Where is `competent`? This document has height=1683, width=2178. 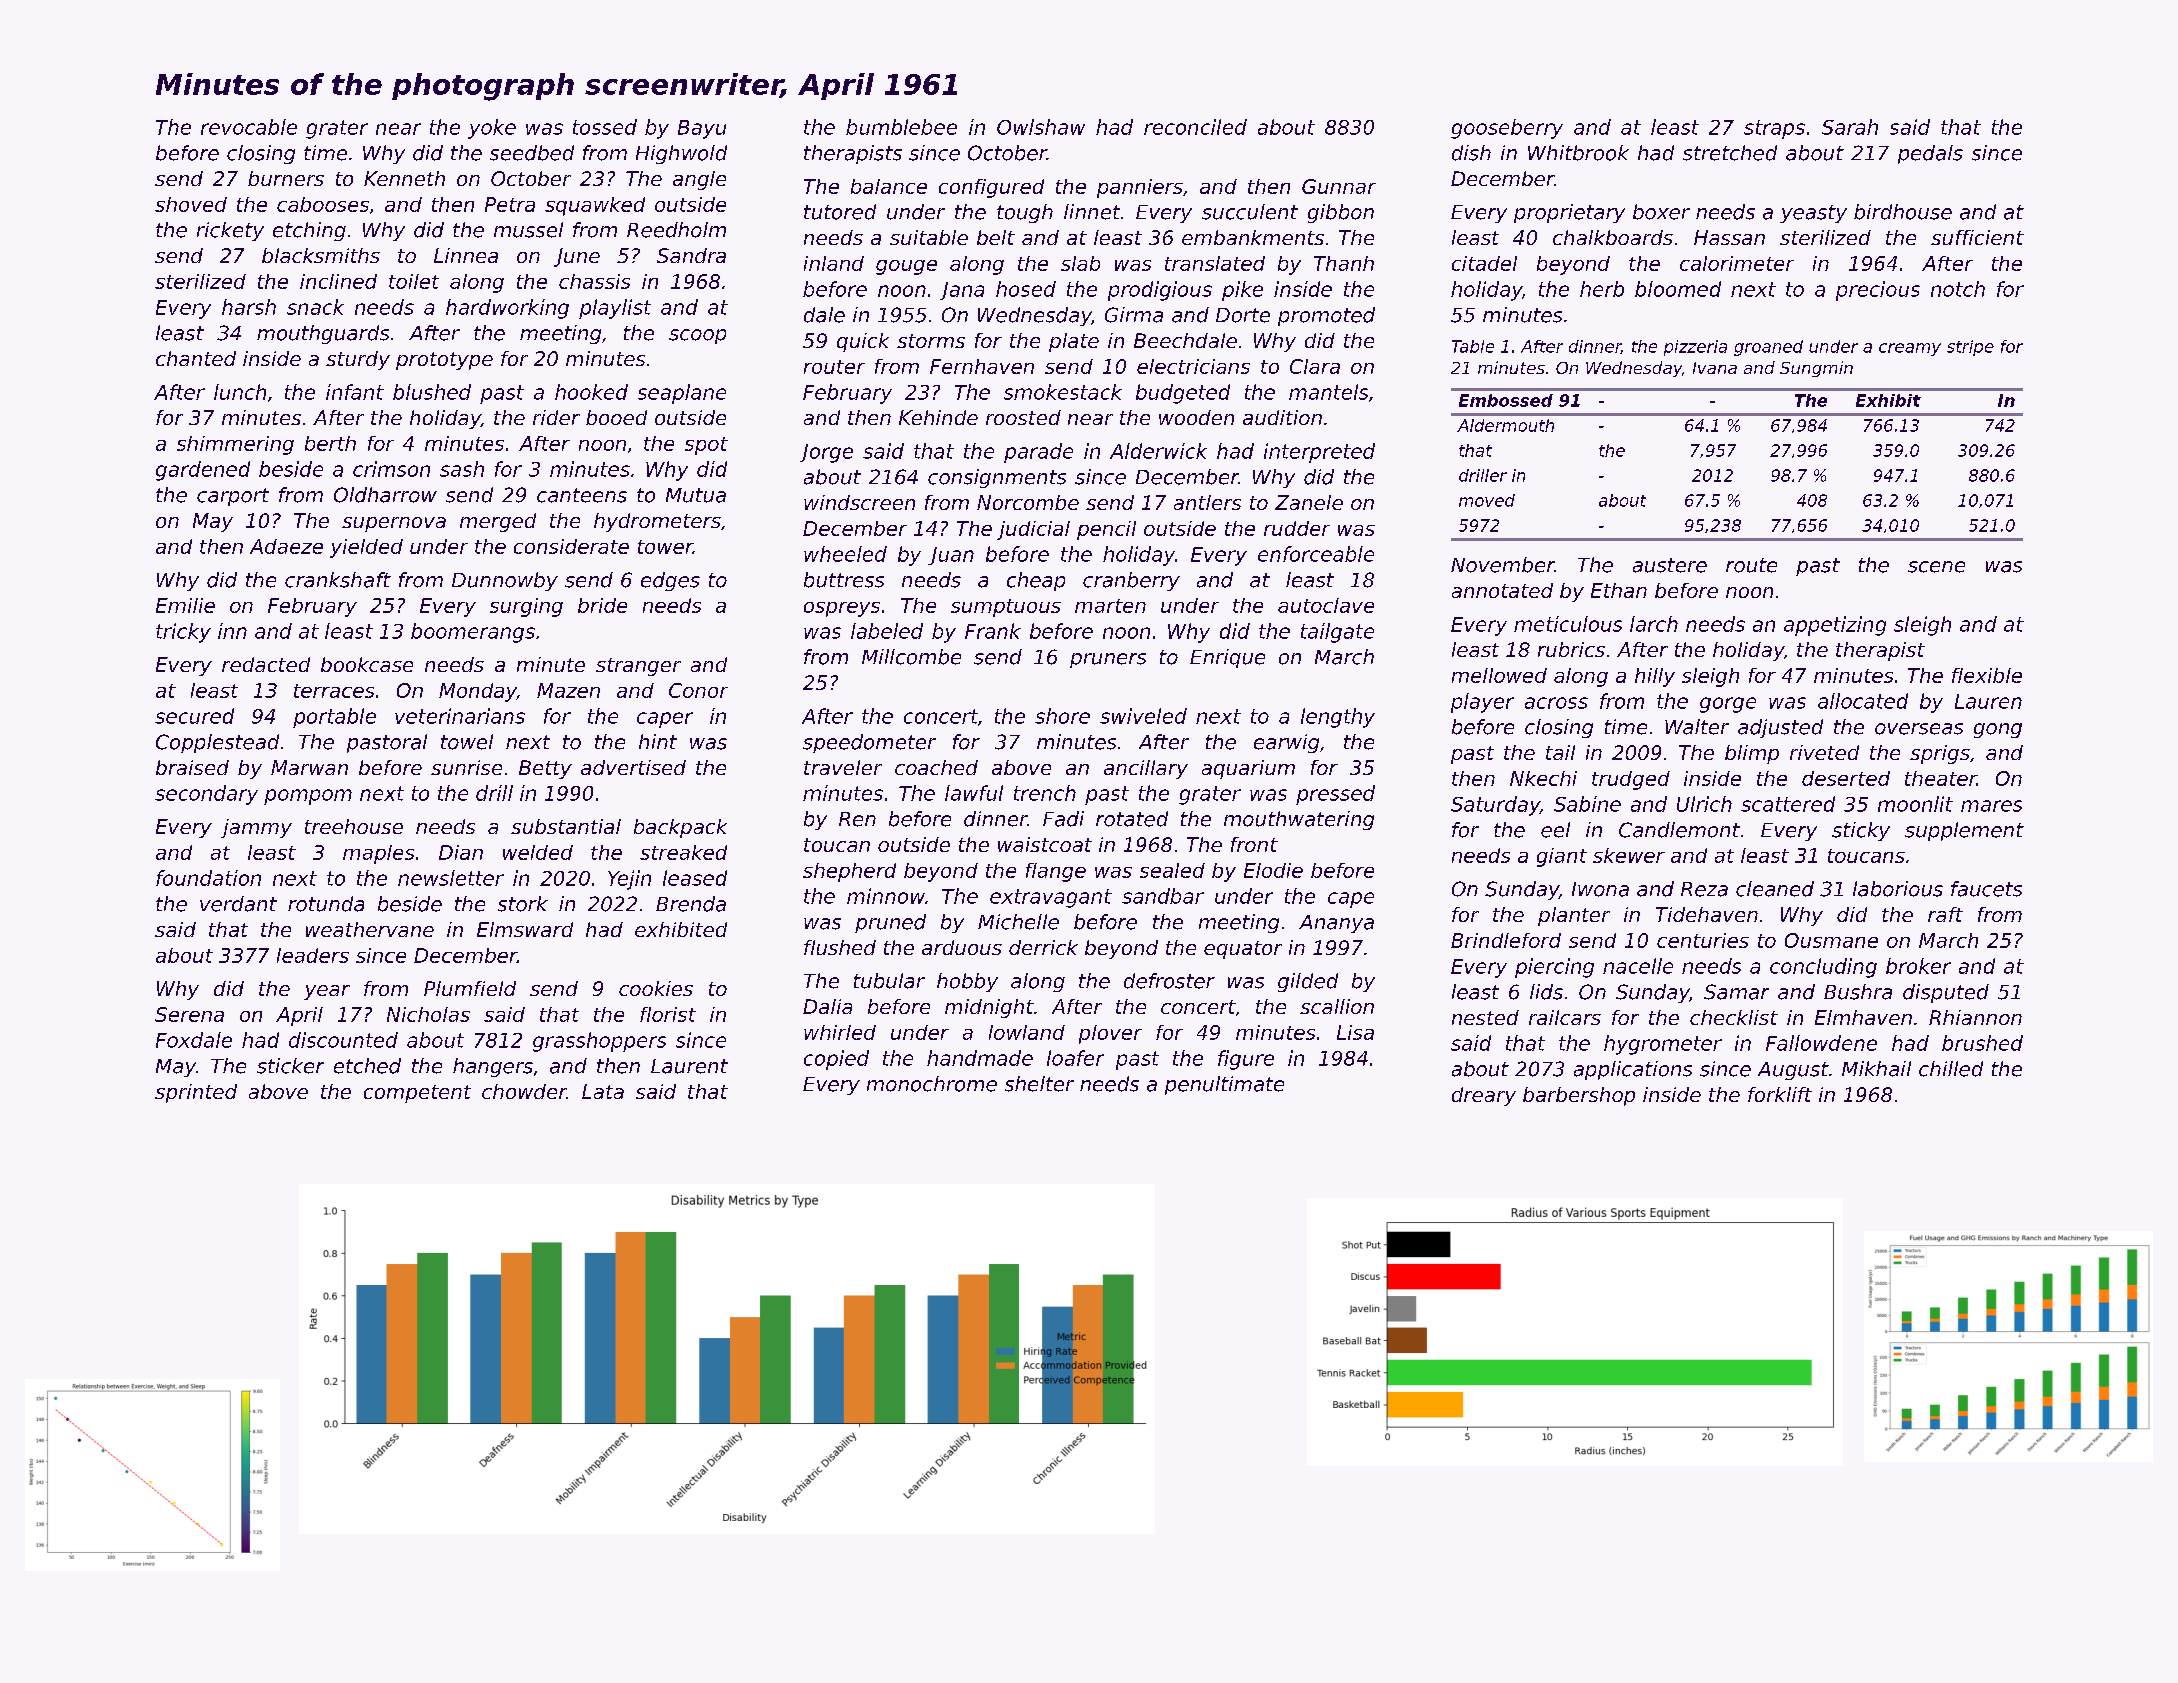 competent is located at coordinates (417, 1094).
